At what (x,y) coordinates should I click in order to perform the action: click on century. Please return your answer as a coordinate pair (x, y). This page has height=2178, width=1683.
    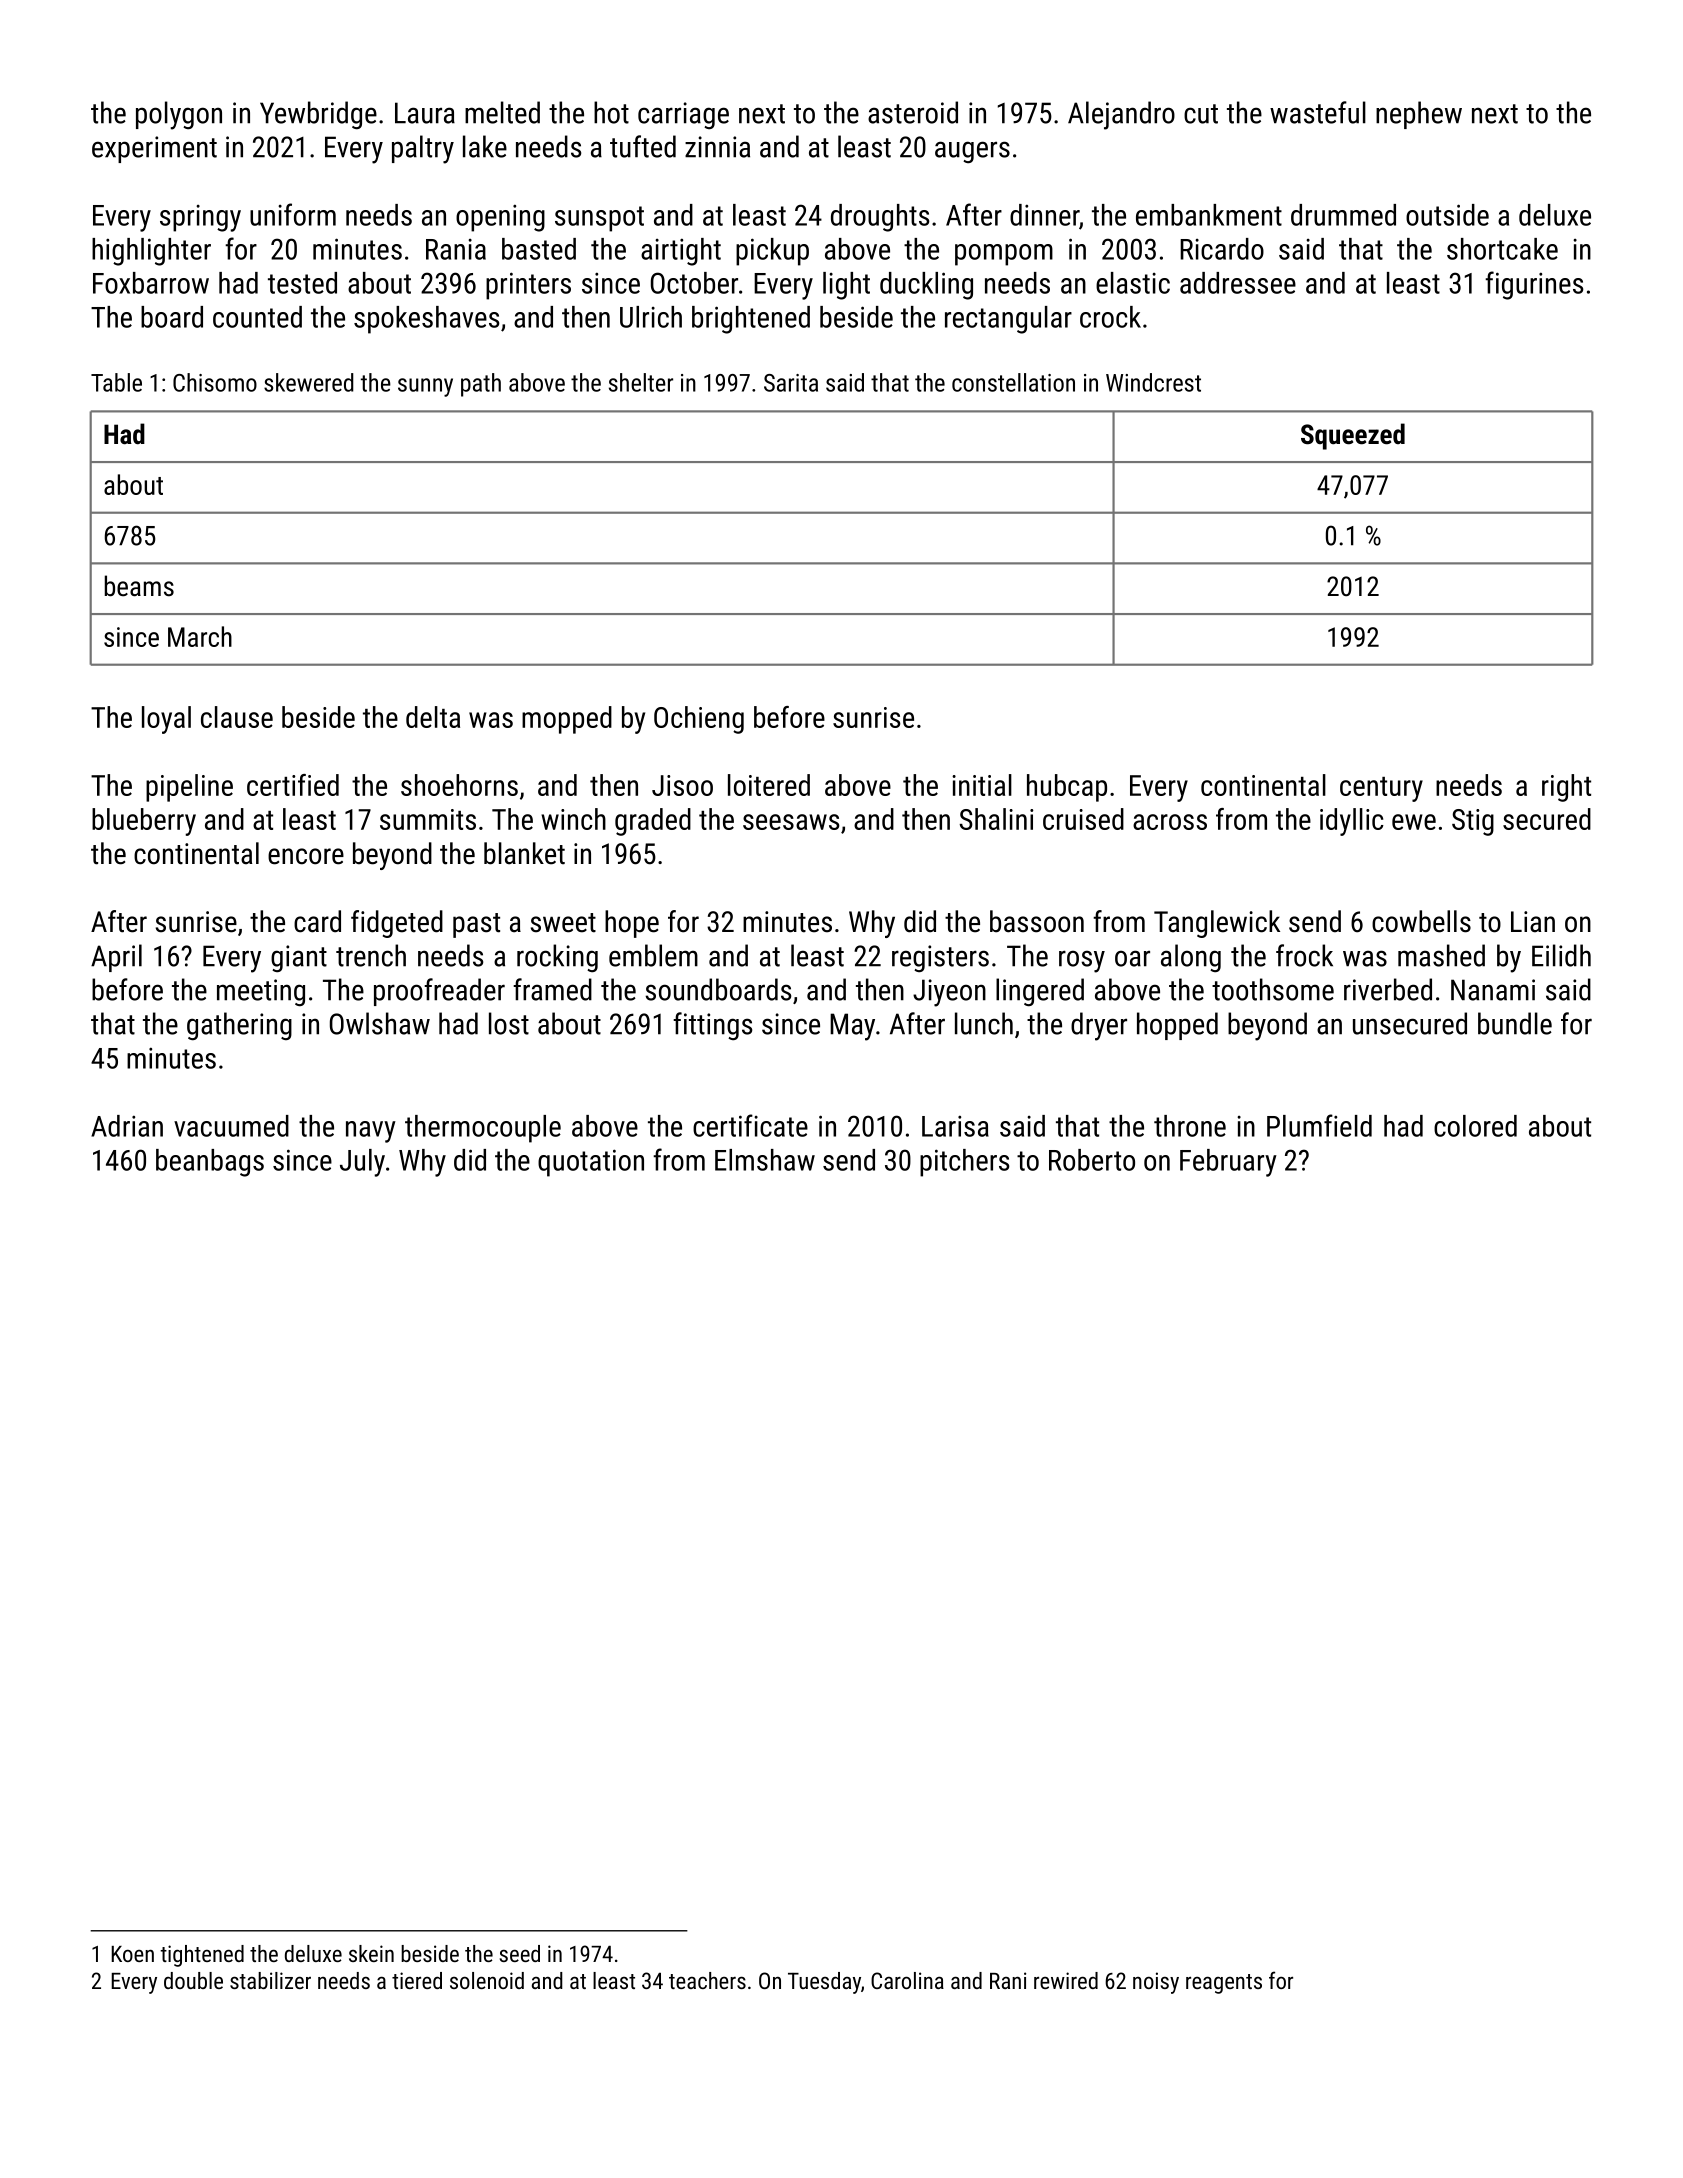
    Looking at the image, I should click on (1381, 789).
